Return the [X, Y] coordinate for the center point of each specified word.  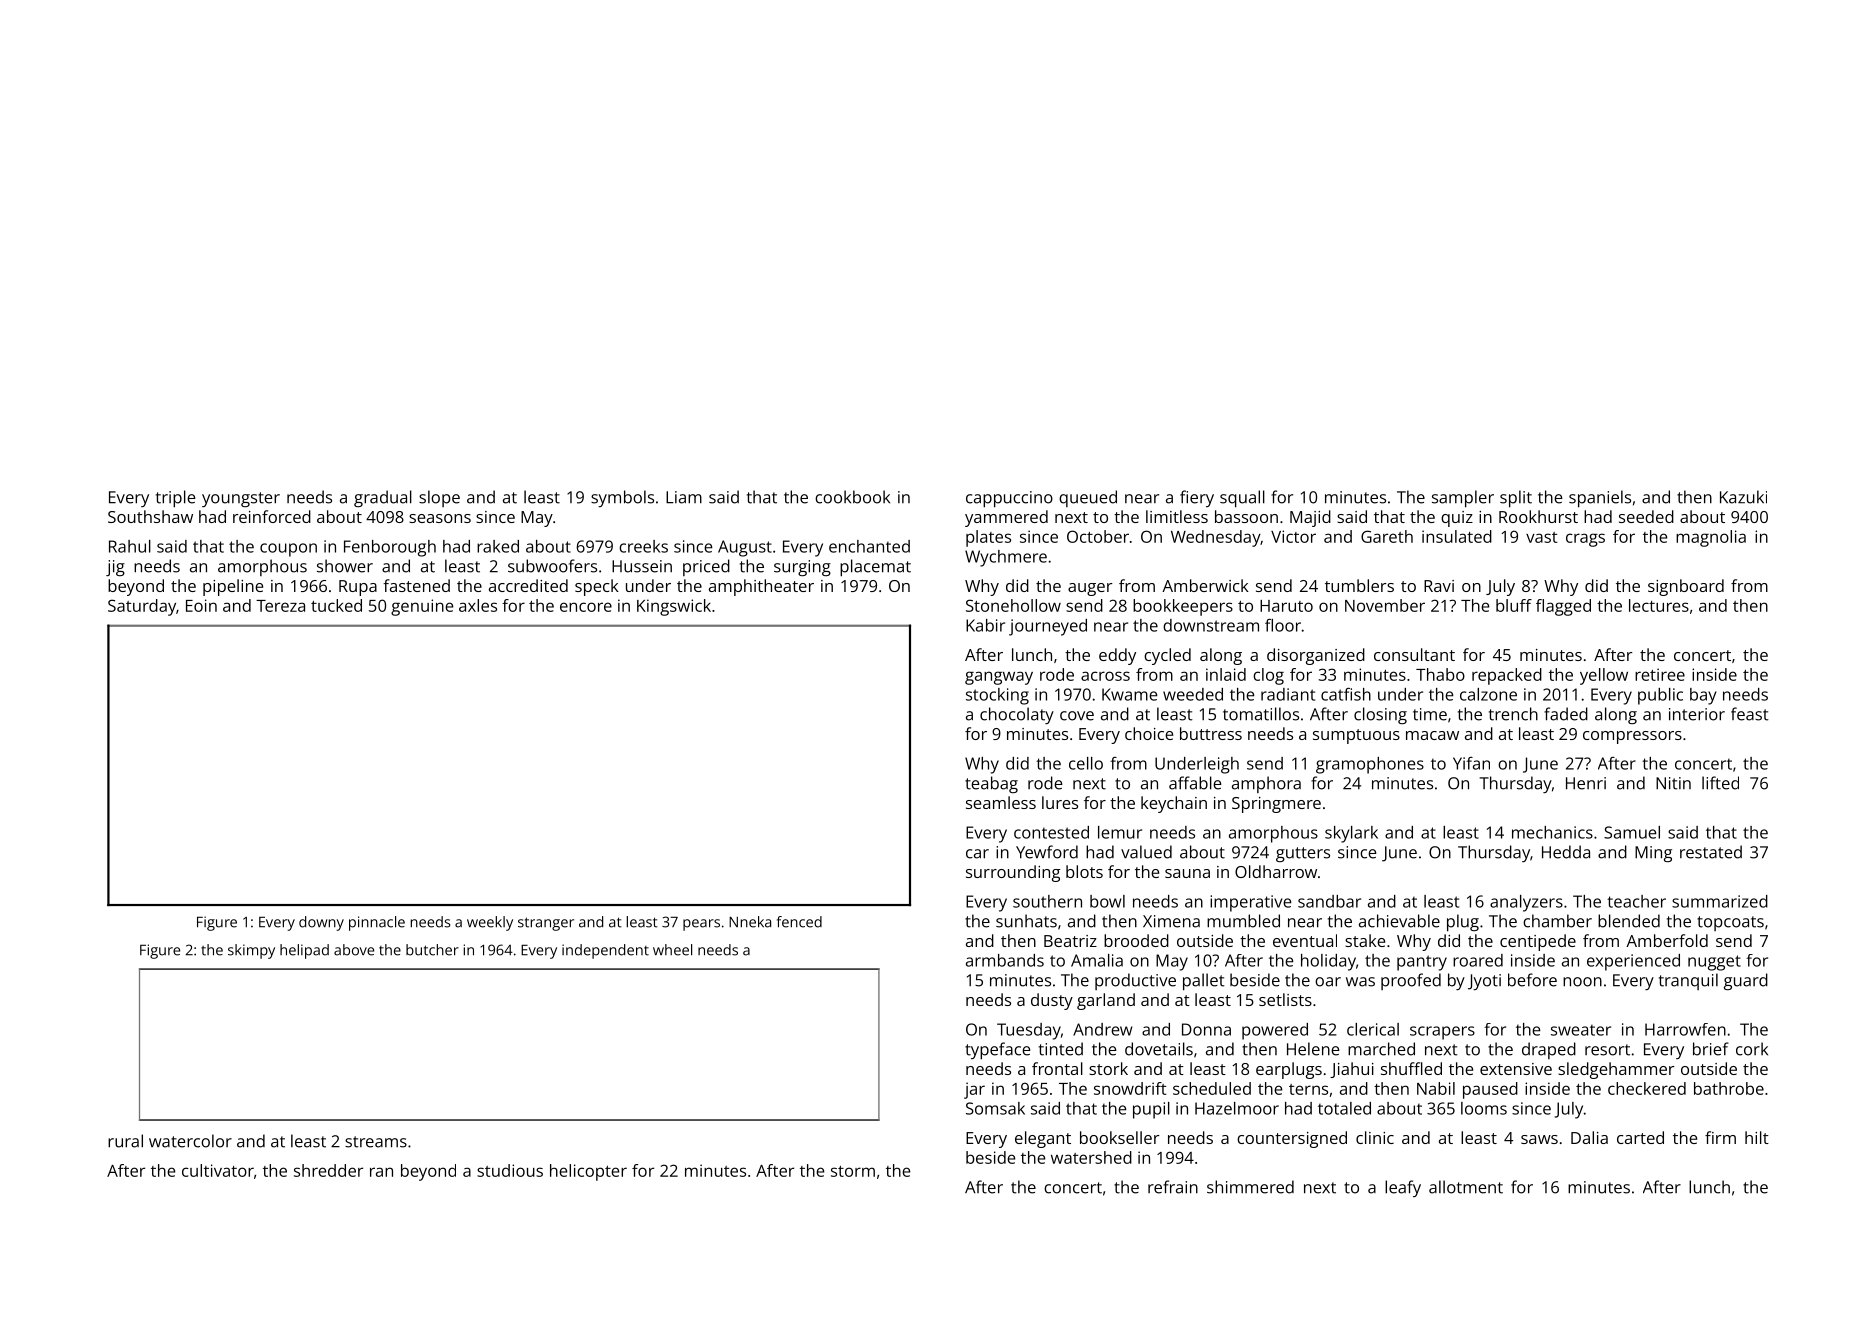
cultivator [218, 1170]
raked [498, 546]
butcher [432, 950]
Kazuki [1743, 497]
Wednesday [1215, 538]
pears [701, 925]
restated [1711, 852]
